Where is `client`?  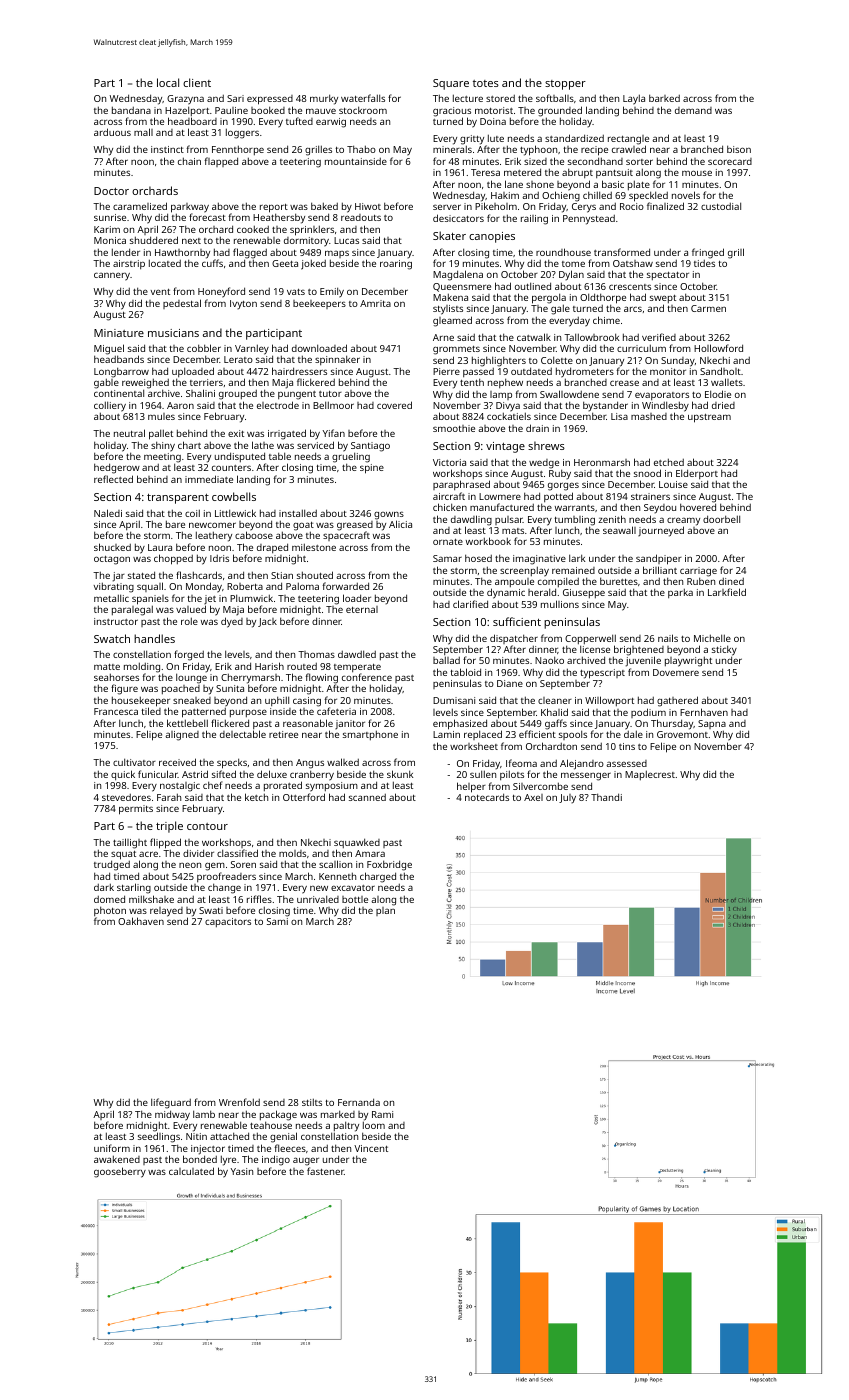 client is located at coordinates (197, 82).
